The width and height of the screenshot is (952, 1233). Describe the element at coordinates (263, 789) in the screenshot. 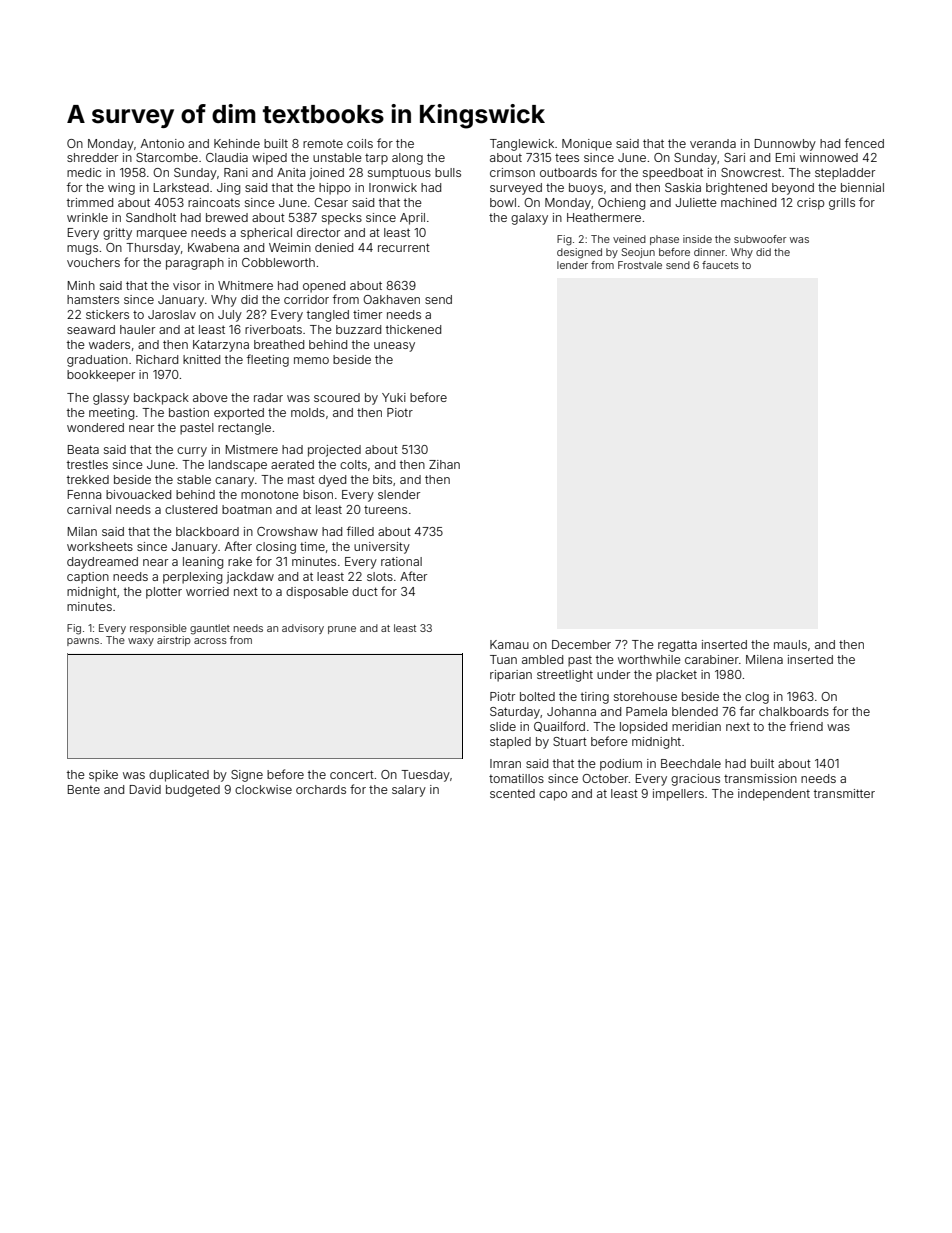

I see `clockwise` at that location.
